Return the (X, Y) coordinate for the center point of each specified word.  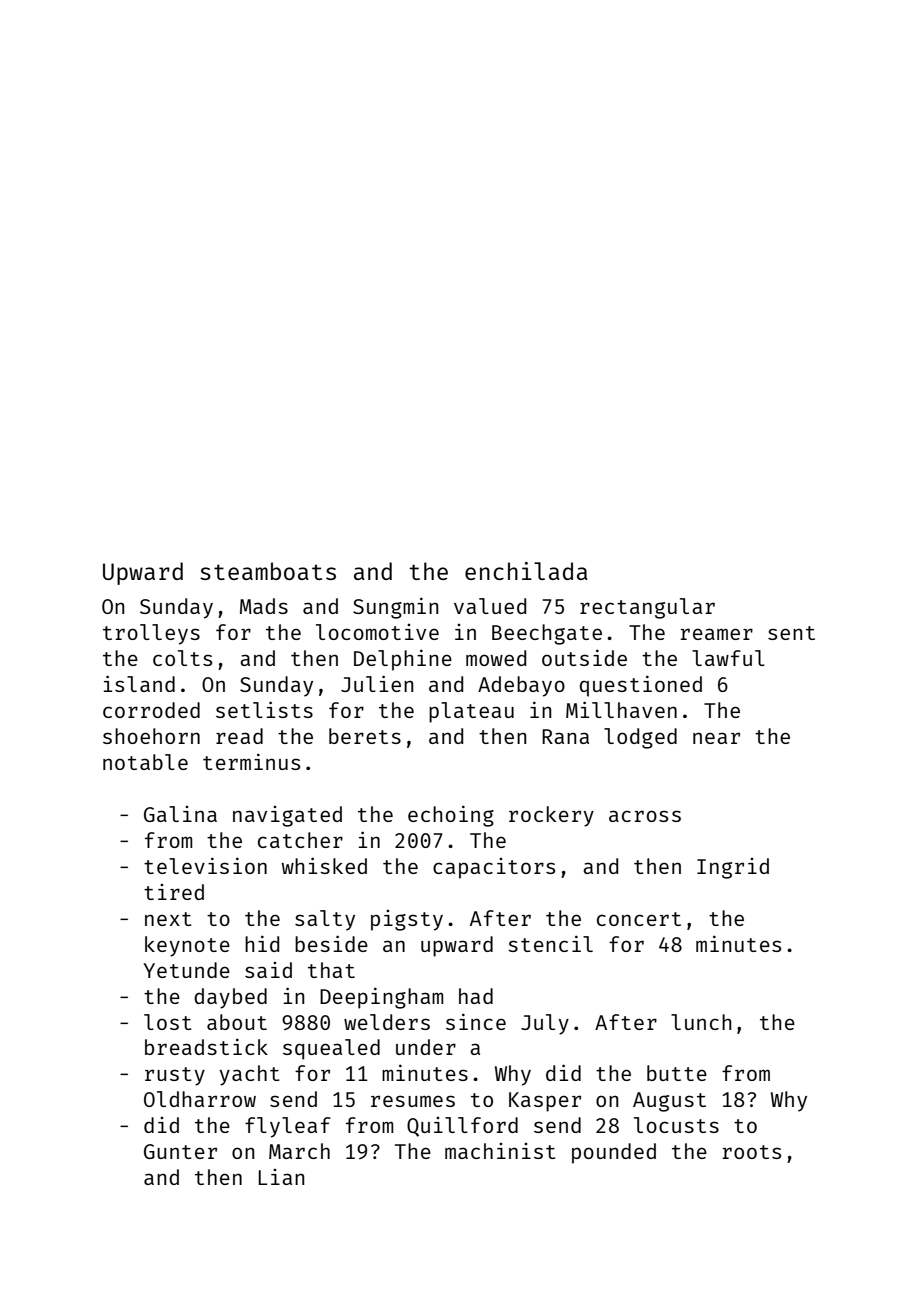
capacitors (494, 868)
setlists (264, 709)
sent (791, 633)
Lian (281, 1177)
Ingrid (733, 868)
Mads (264, 606)
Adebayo (521, 686)
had (476, 996)
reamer (717, 634)
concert (639, 919)
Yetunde (186, 970)
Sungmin (395, 608)
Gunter (180, 1151)
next (168, 919)
